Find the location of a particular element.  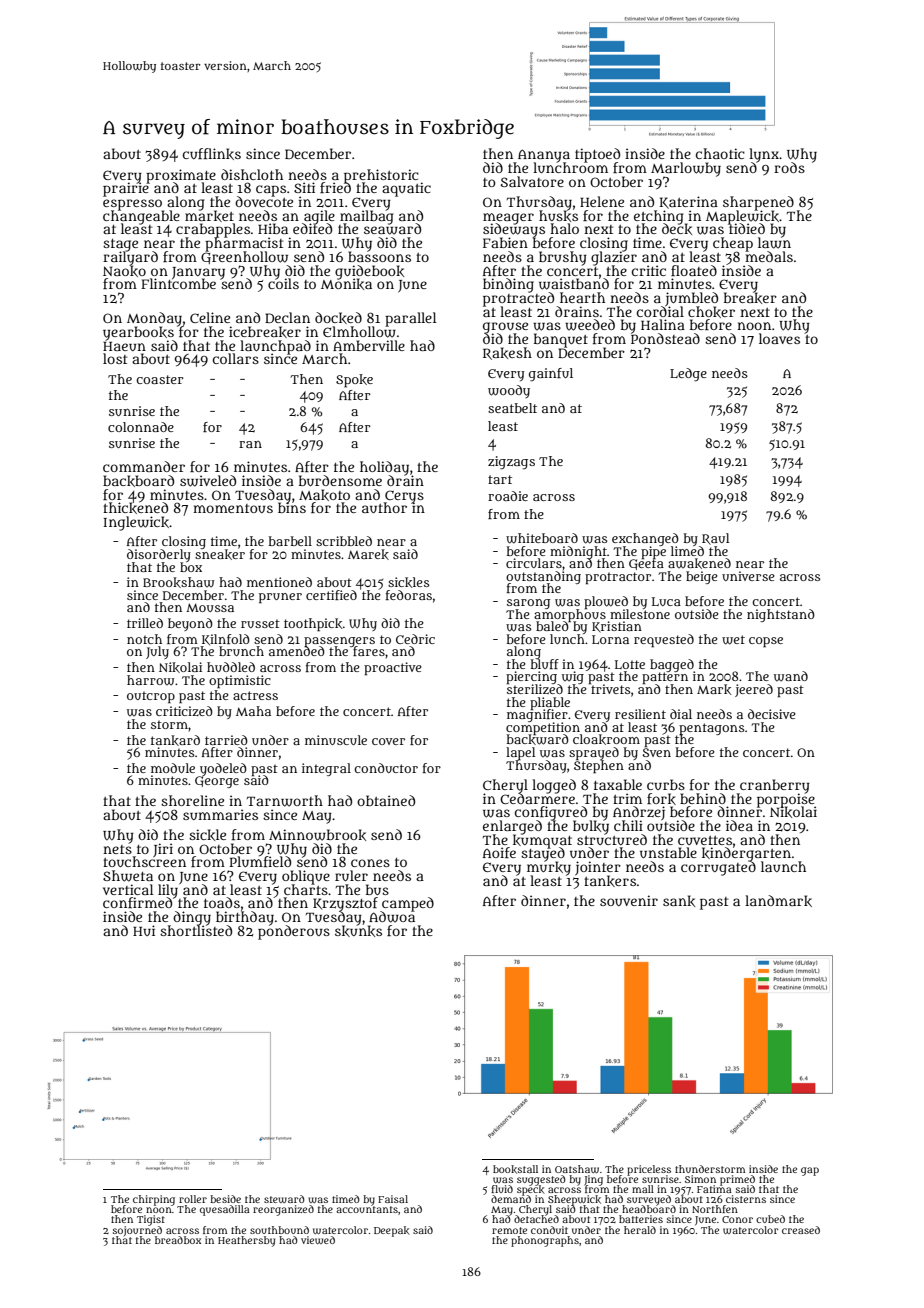

integral is located at coordinates (326, 769).
